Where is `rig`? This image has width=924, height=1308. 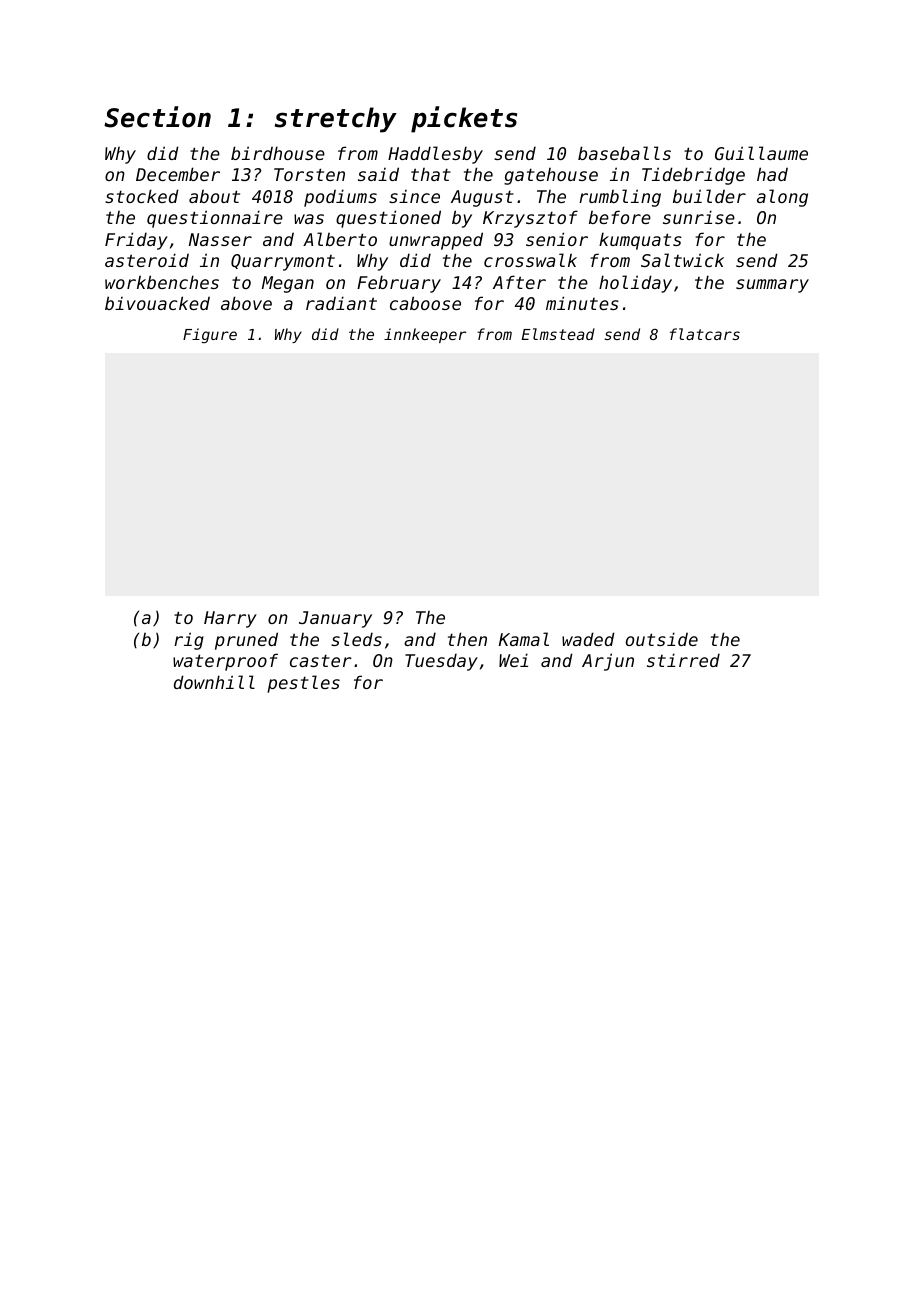 rig is located at coordinates (189, 641).
